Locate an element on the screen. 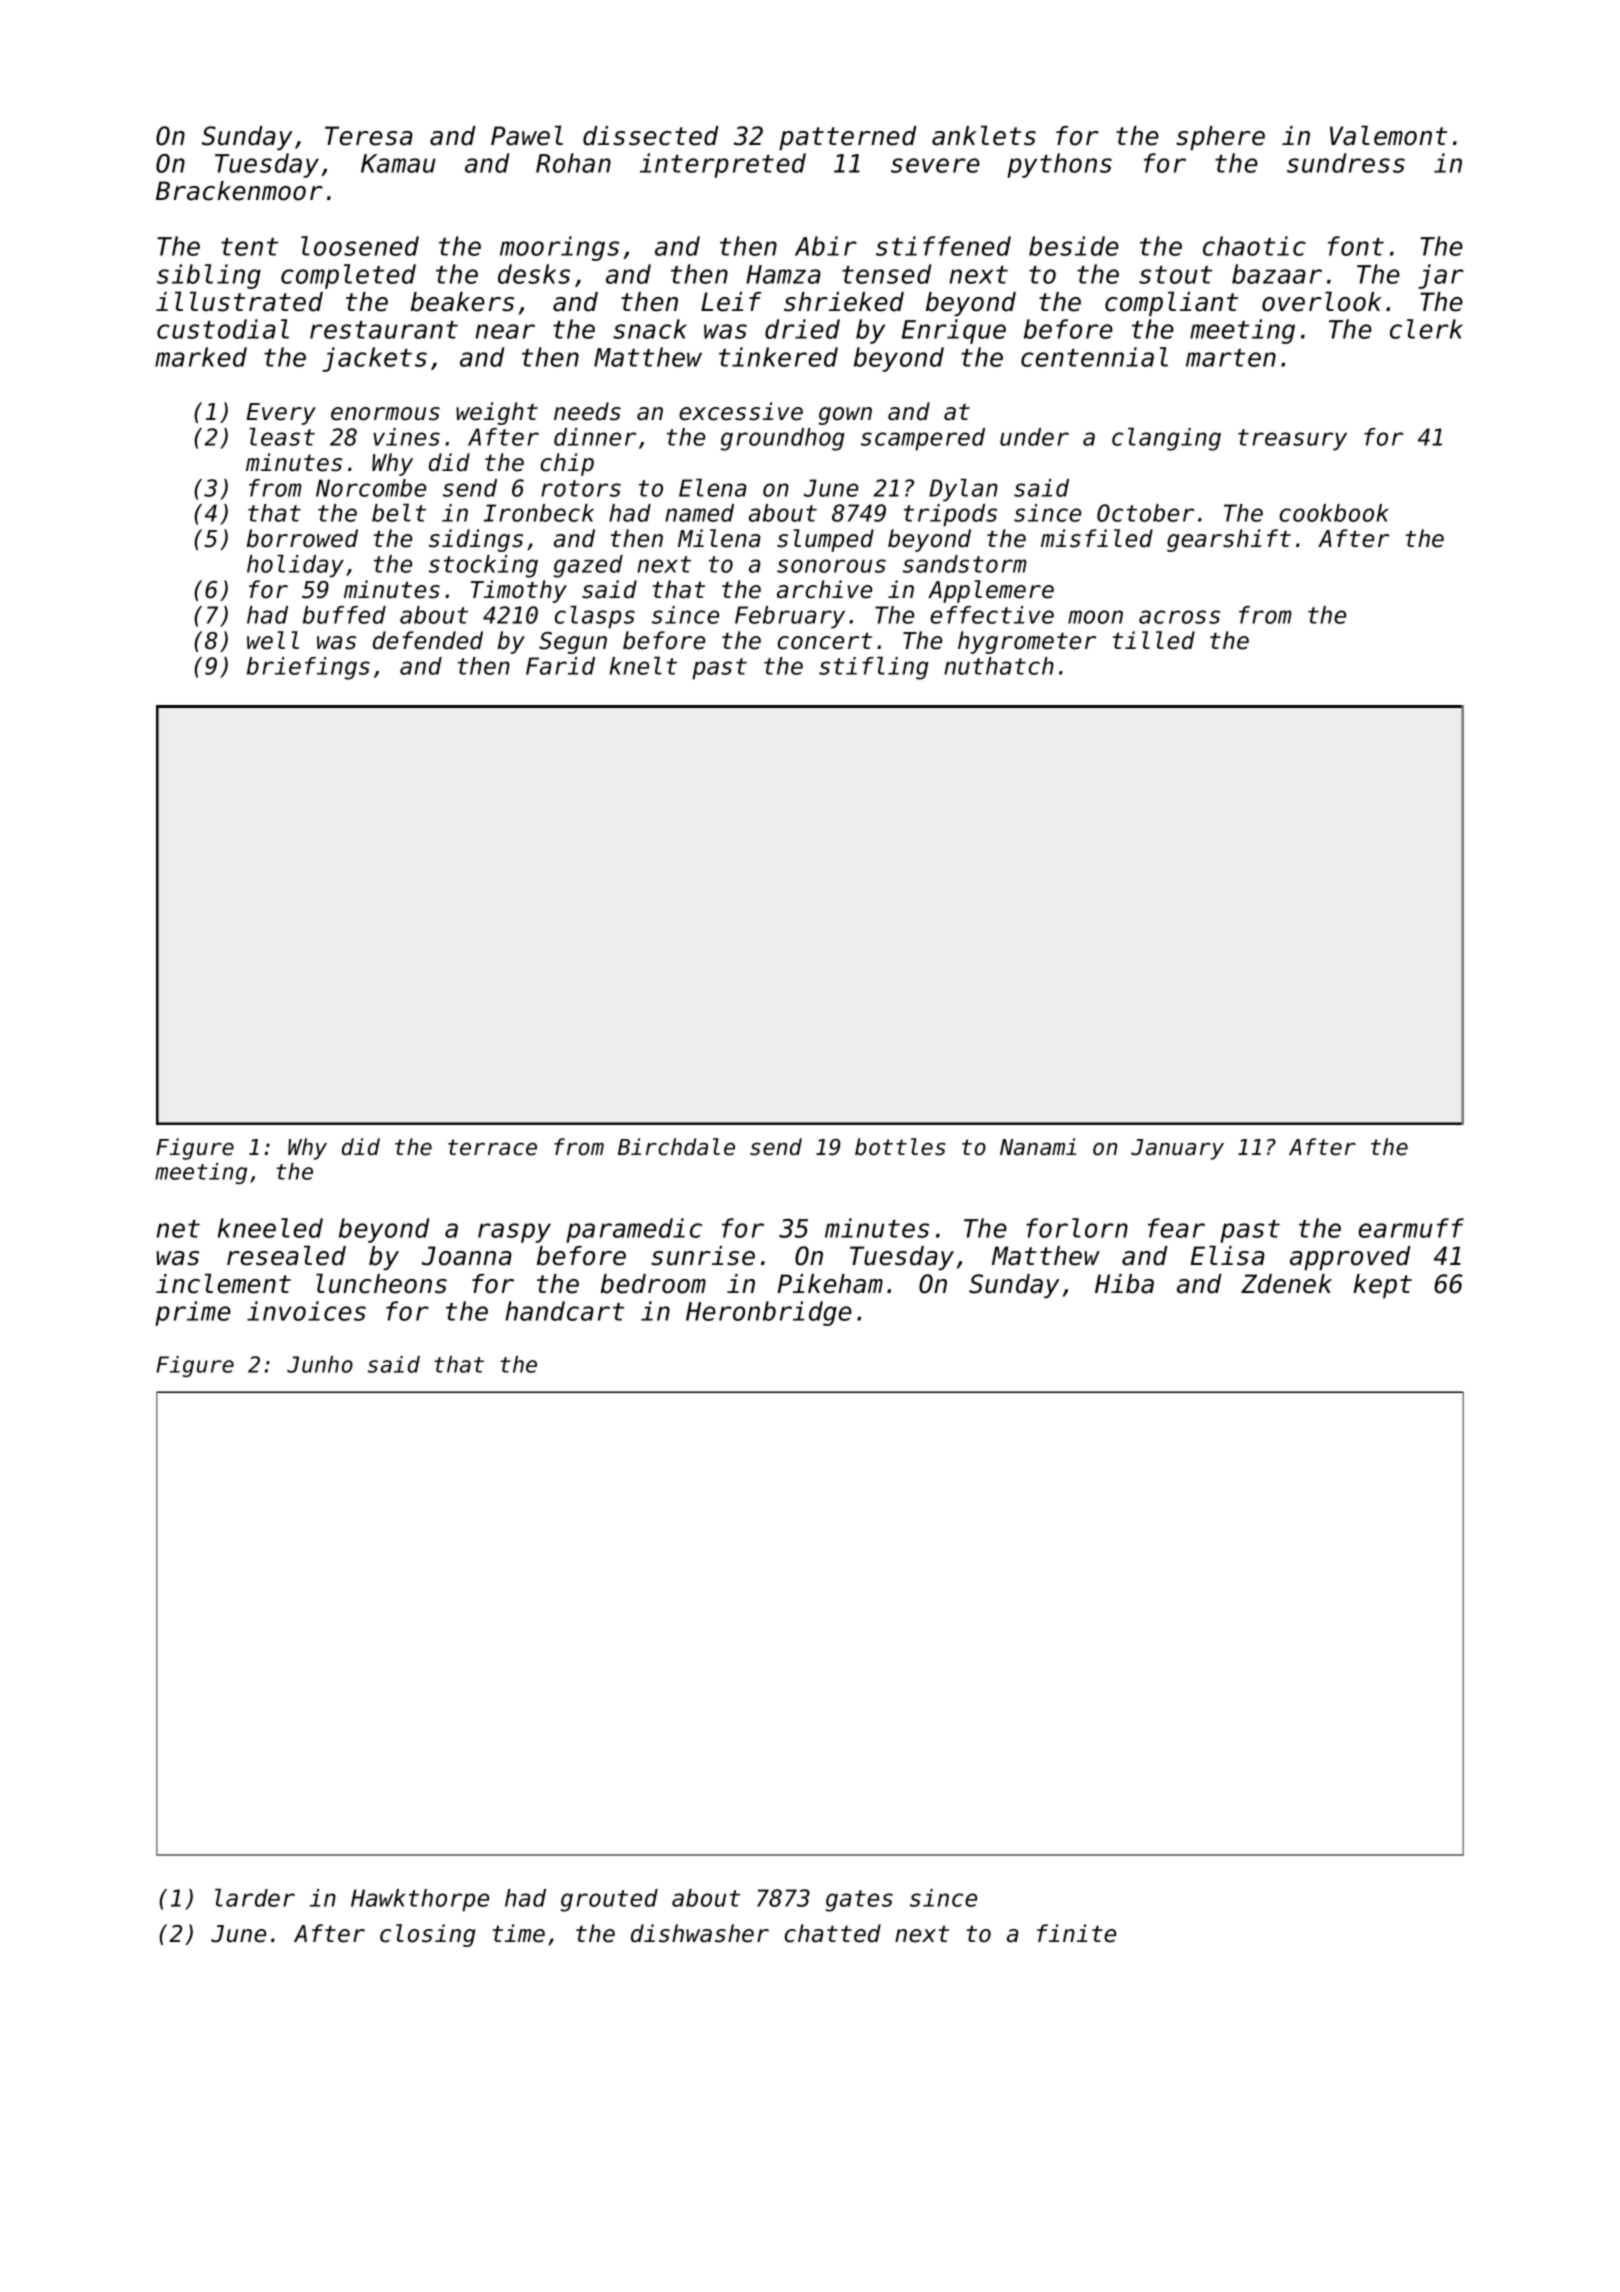 Image resolution: width=1620 pixels, height=2292 pixels. Milena is located at coordinates (719, 538).
